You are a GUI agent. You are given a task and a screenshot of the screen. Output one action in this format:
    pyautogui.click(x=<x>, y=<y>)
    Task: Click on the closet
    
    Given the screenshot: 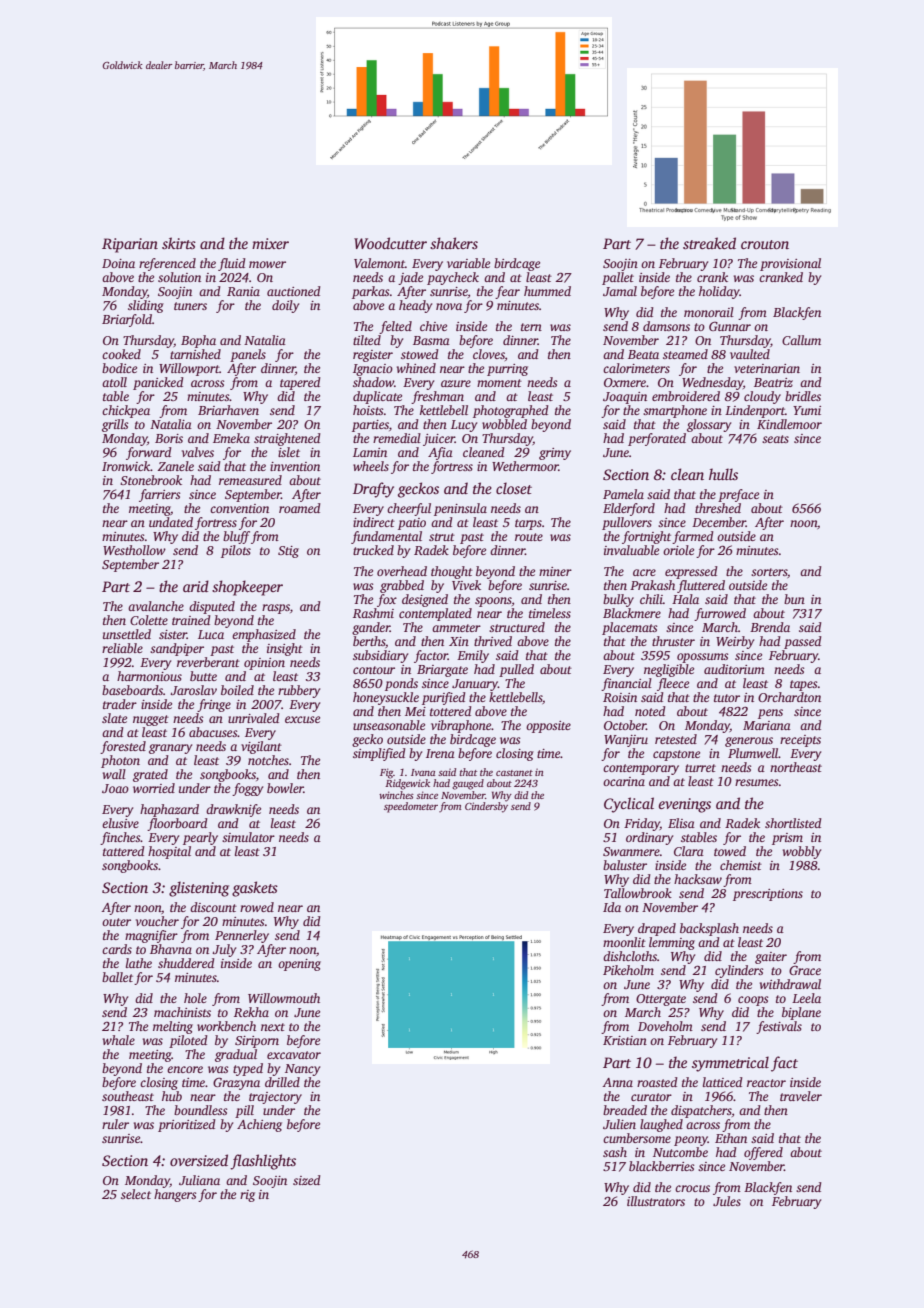 What is the action you would take?
    pyautogui.click(x=514, y=488)
